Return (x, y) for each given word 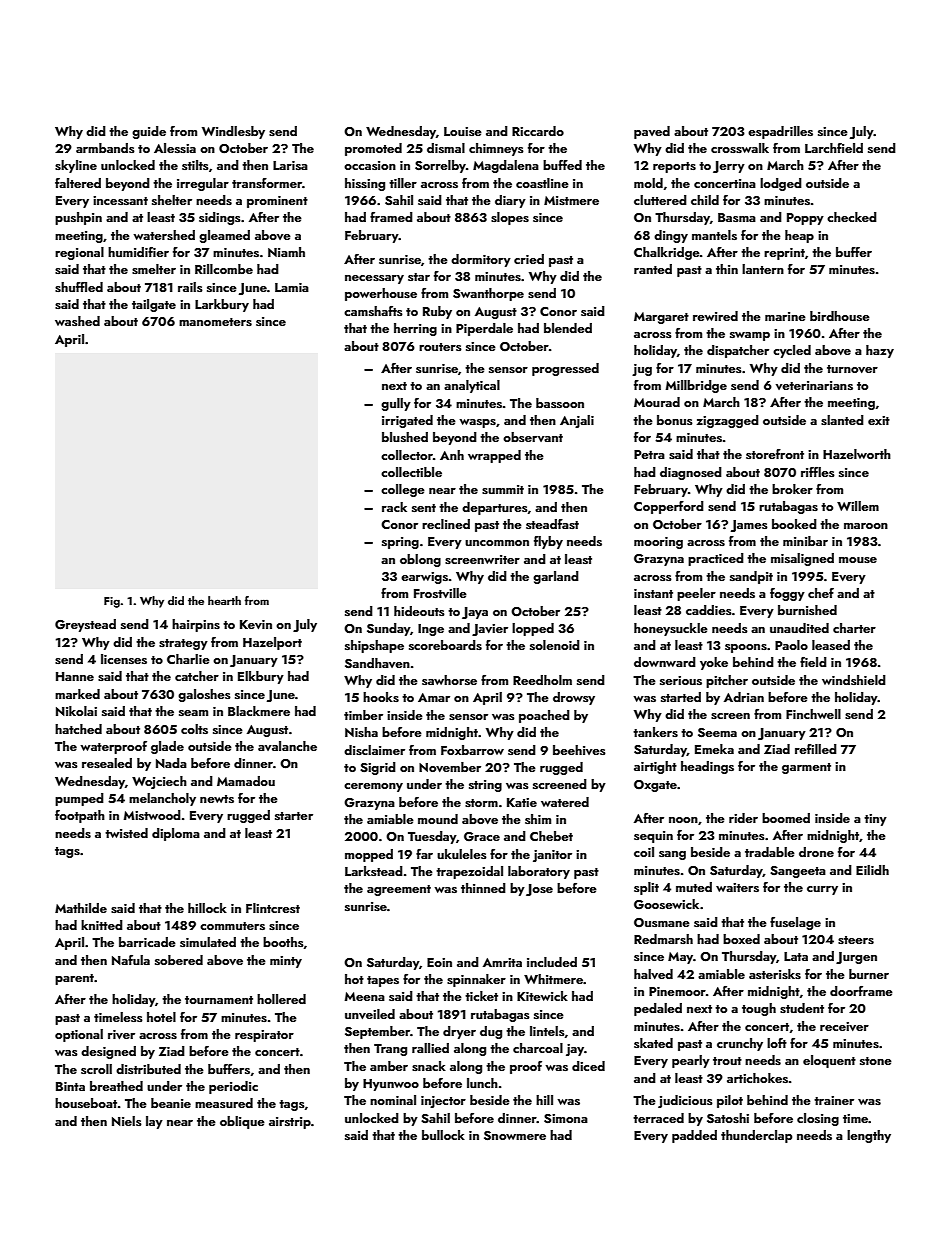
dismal (446, 148)
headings (707, 767)
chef (821, 593)
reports (674, 167)
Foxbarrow (472, 750)
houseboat (86, 1103)
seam (193, 713)
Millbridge (696, 386)
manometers (215, 322)
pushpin (78, 218)
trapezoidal (469, 872)
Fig (112, 602)
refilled (816, 749)
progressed (565, 369)
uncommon (497, 543)
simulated (208, 942)
